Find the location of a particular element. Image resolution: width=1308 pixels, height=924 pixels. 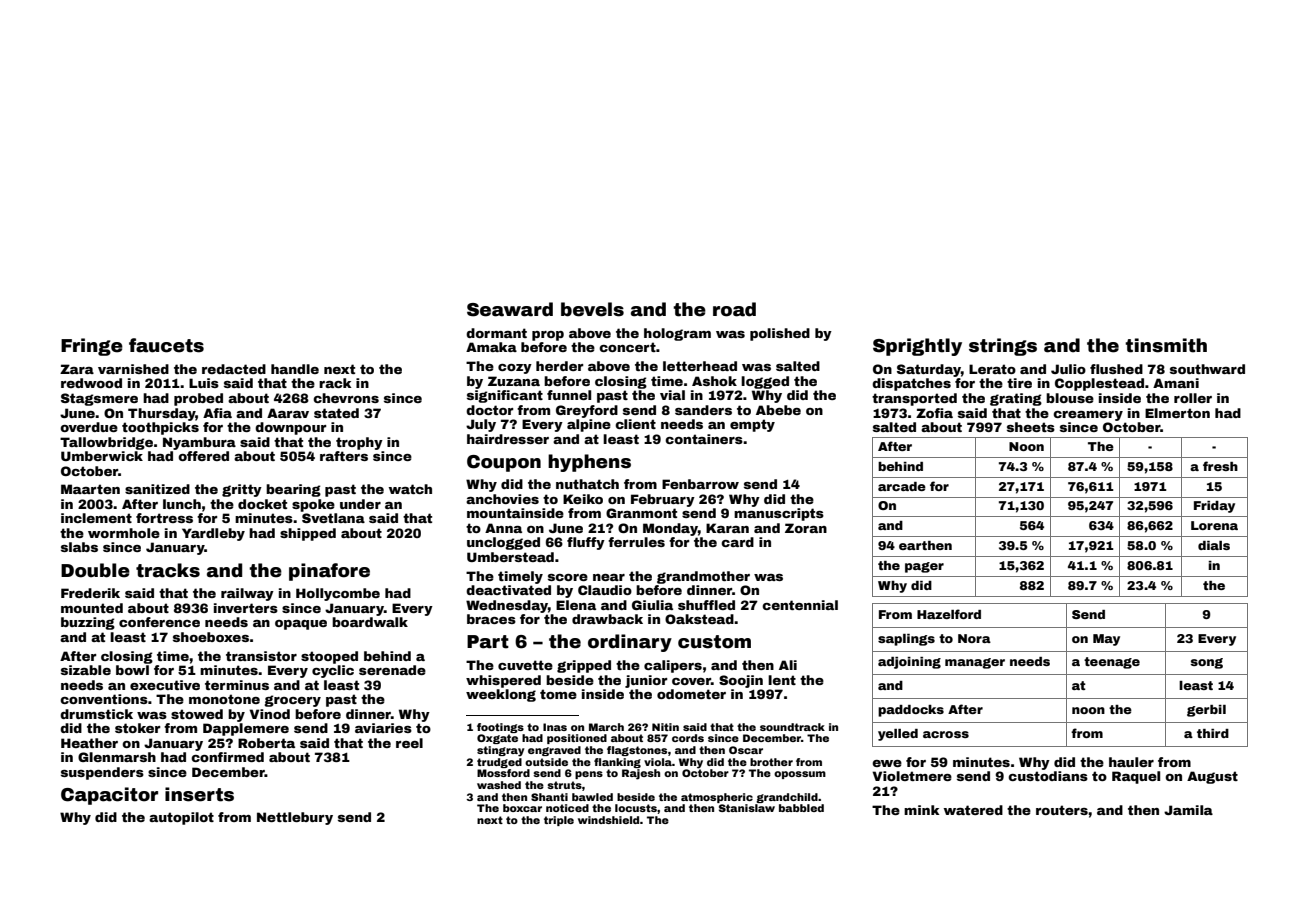

pager is located at coordinates (924, 567).
